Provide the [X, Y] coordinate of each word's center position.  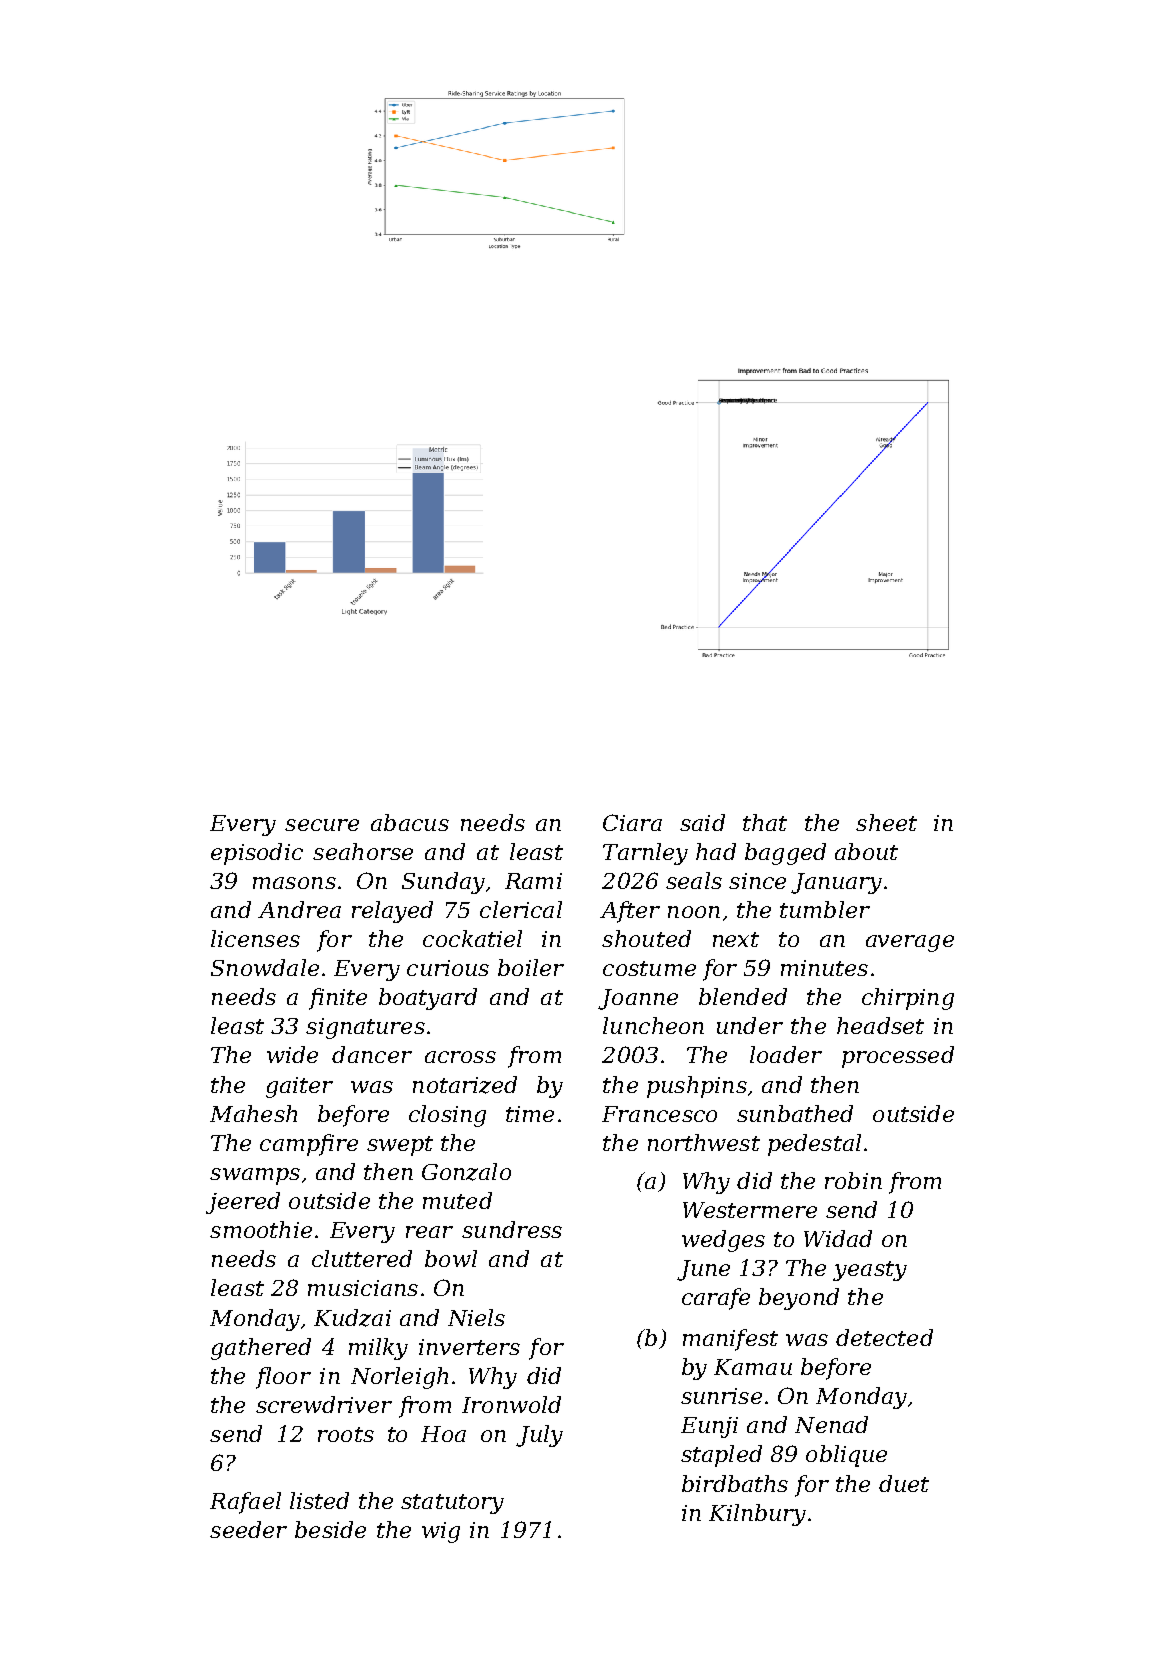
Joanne [638, 999]
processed [898, 1057]
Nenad [831, 1424]
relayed [392, 912]
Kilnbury [757, 1515]
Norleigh [399, 1378]
